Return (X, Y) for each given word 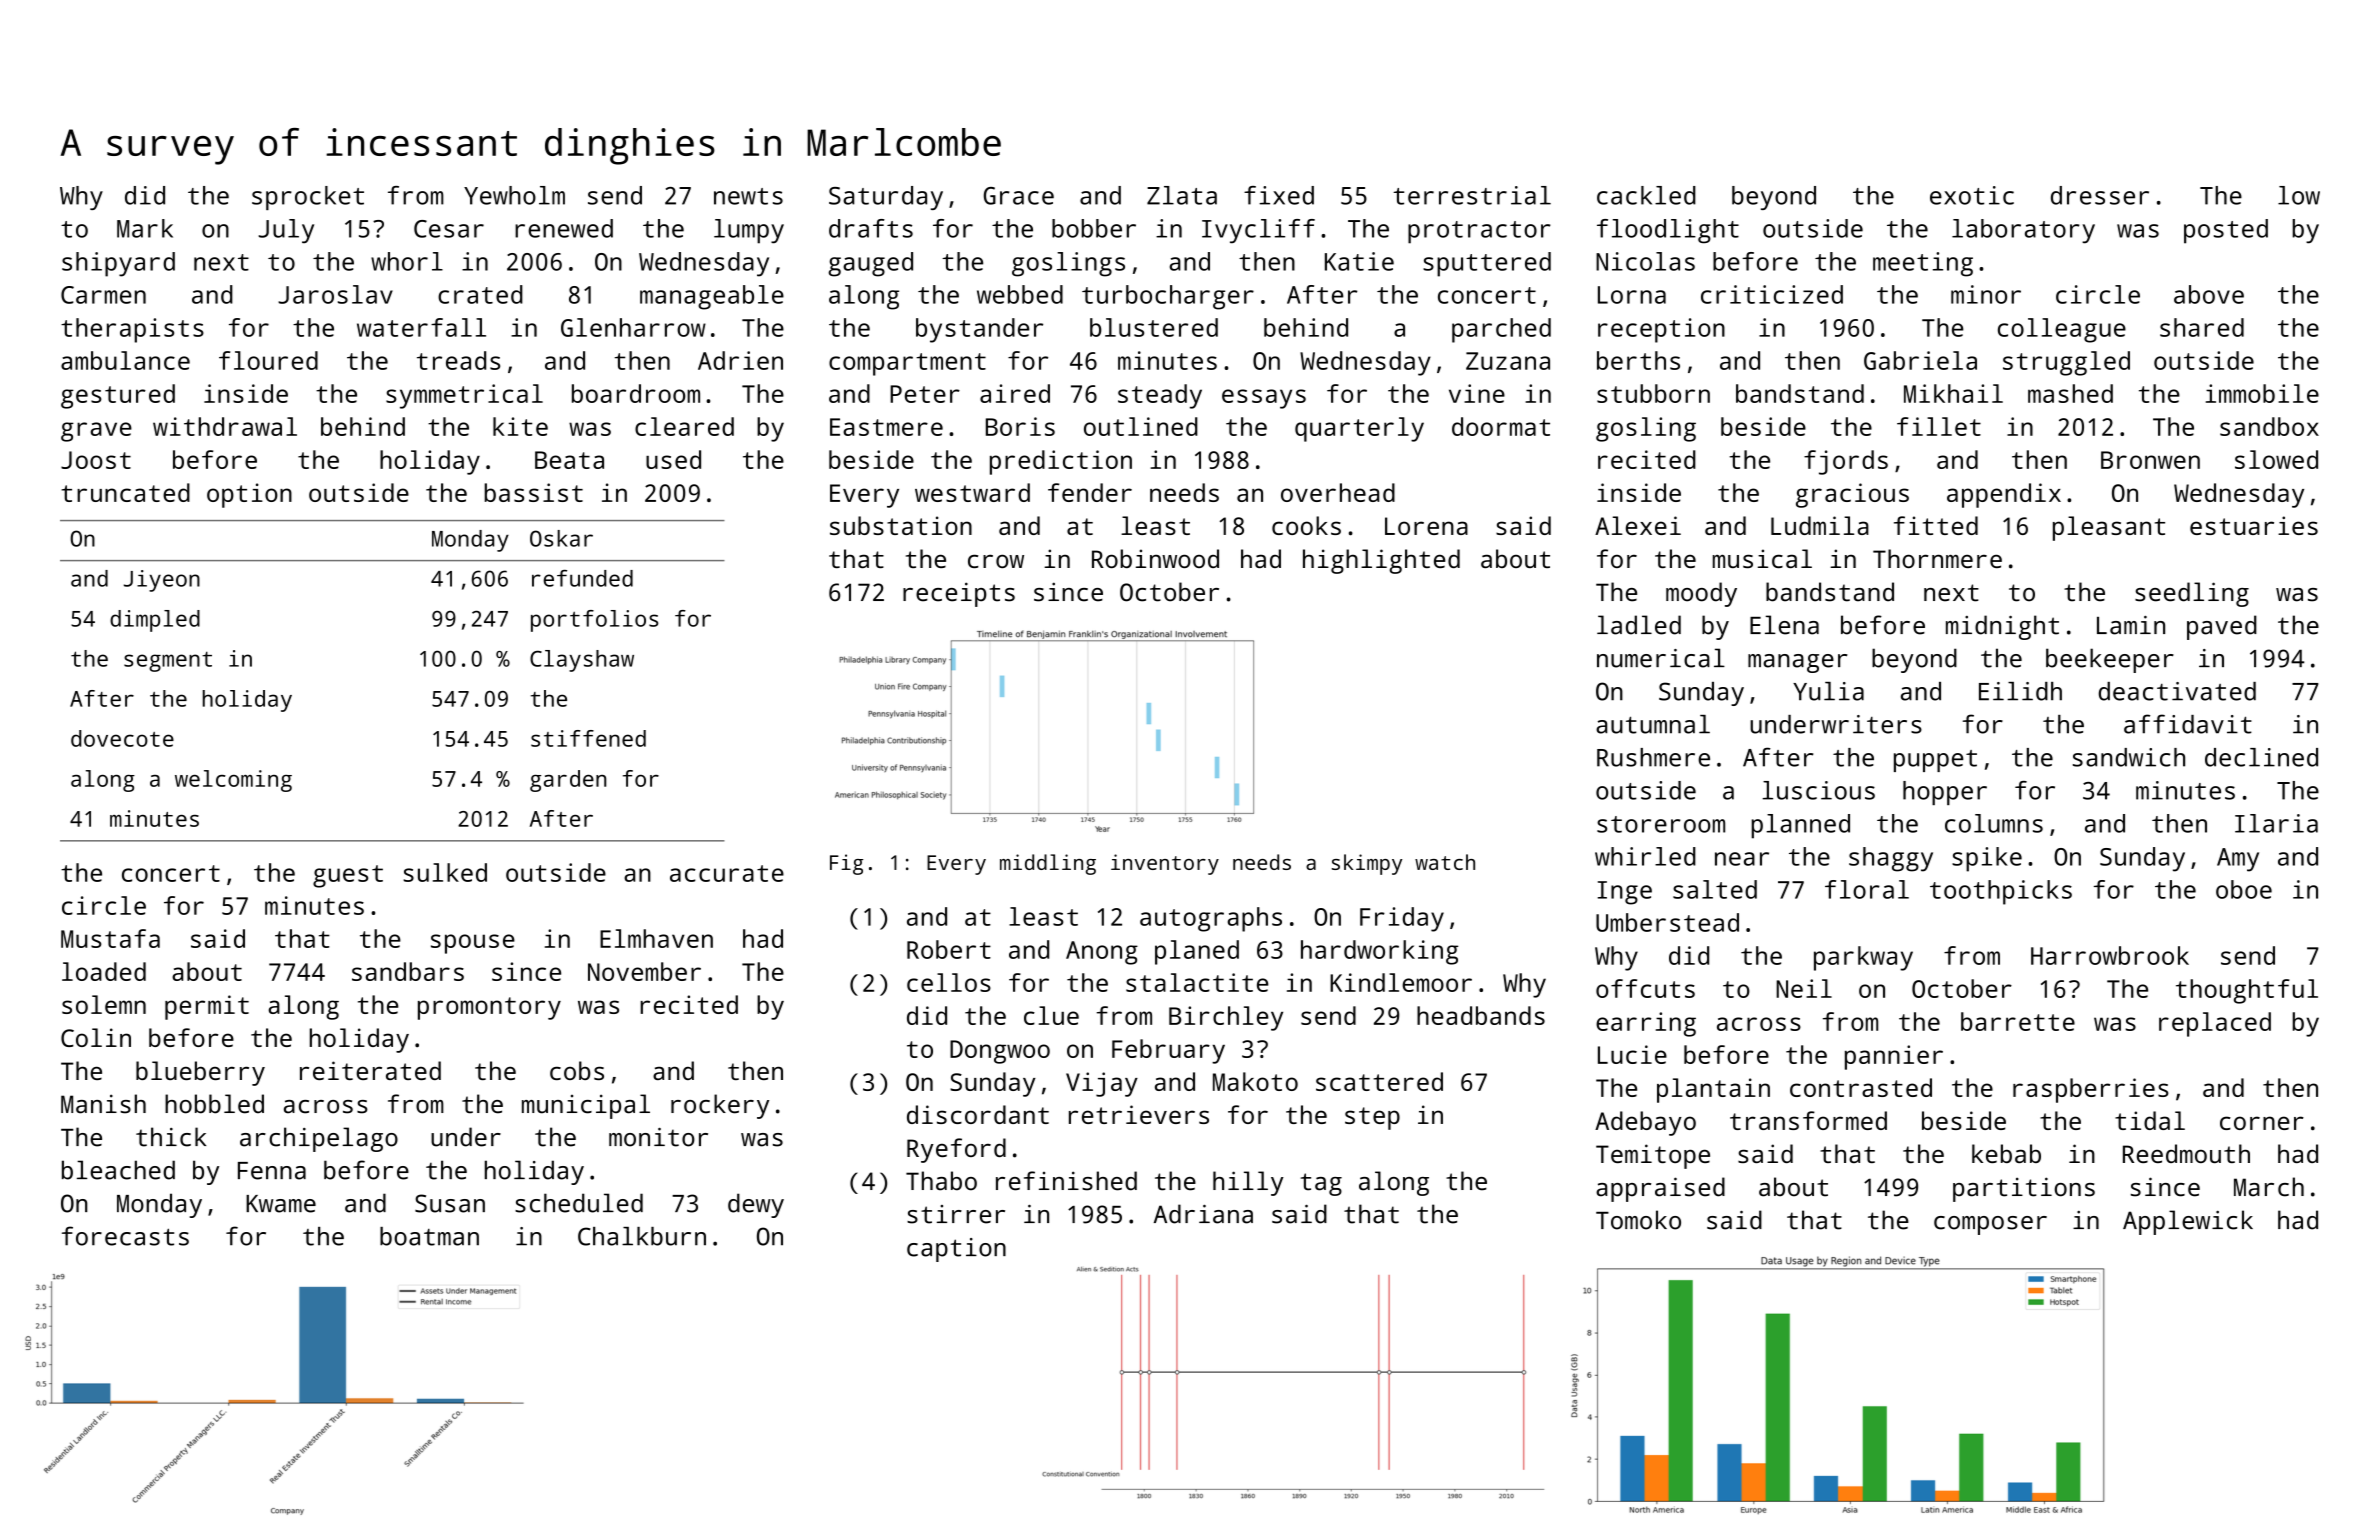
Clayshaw (582, 661)
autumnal (1653, 724)
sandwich (2129, 757)
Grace (1019, 196)
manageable (712, 297)
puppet (1935, 761)
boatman (429, 1236)
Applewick (2188, 1222)
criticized (1772, 294)
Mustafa (110, 938)
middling (1048, 864)
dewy (756, 1205)
